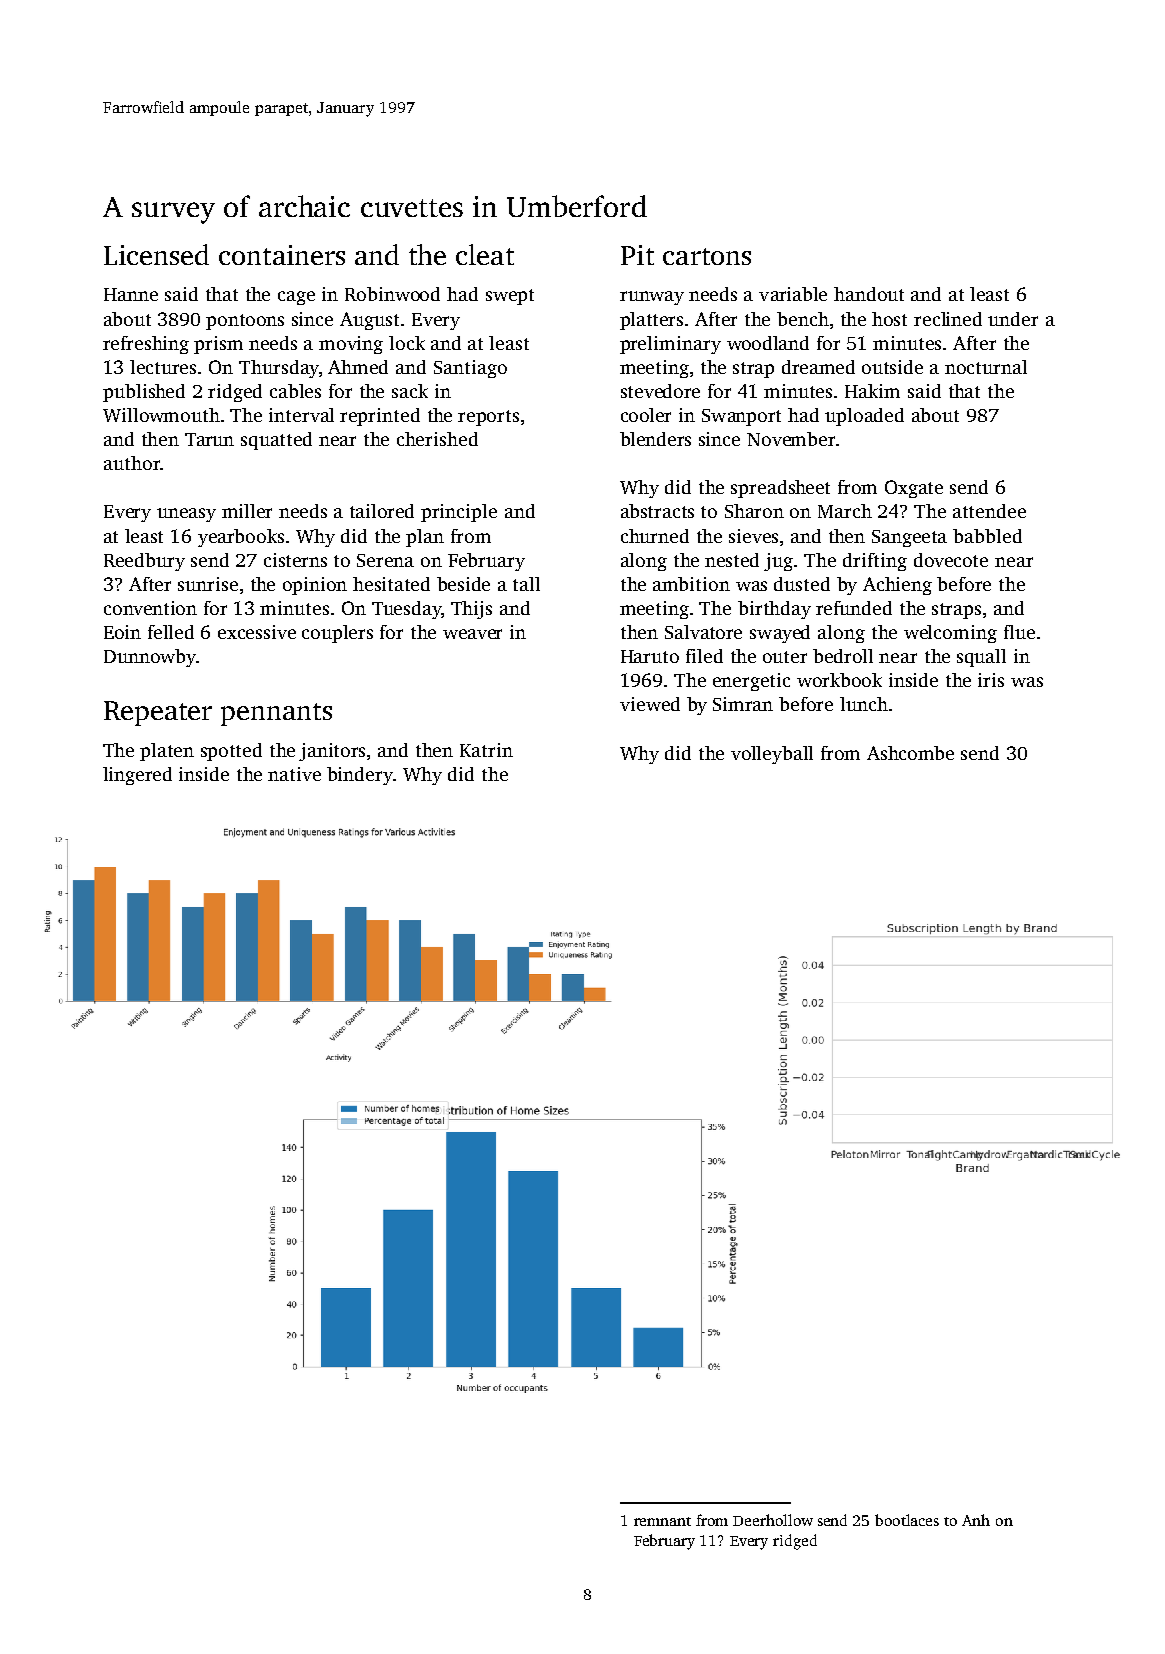 This document has width=1165, height=1654. Describe the element at coordinates (778, 562) in the document. I see `jug` at that location.
